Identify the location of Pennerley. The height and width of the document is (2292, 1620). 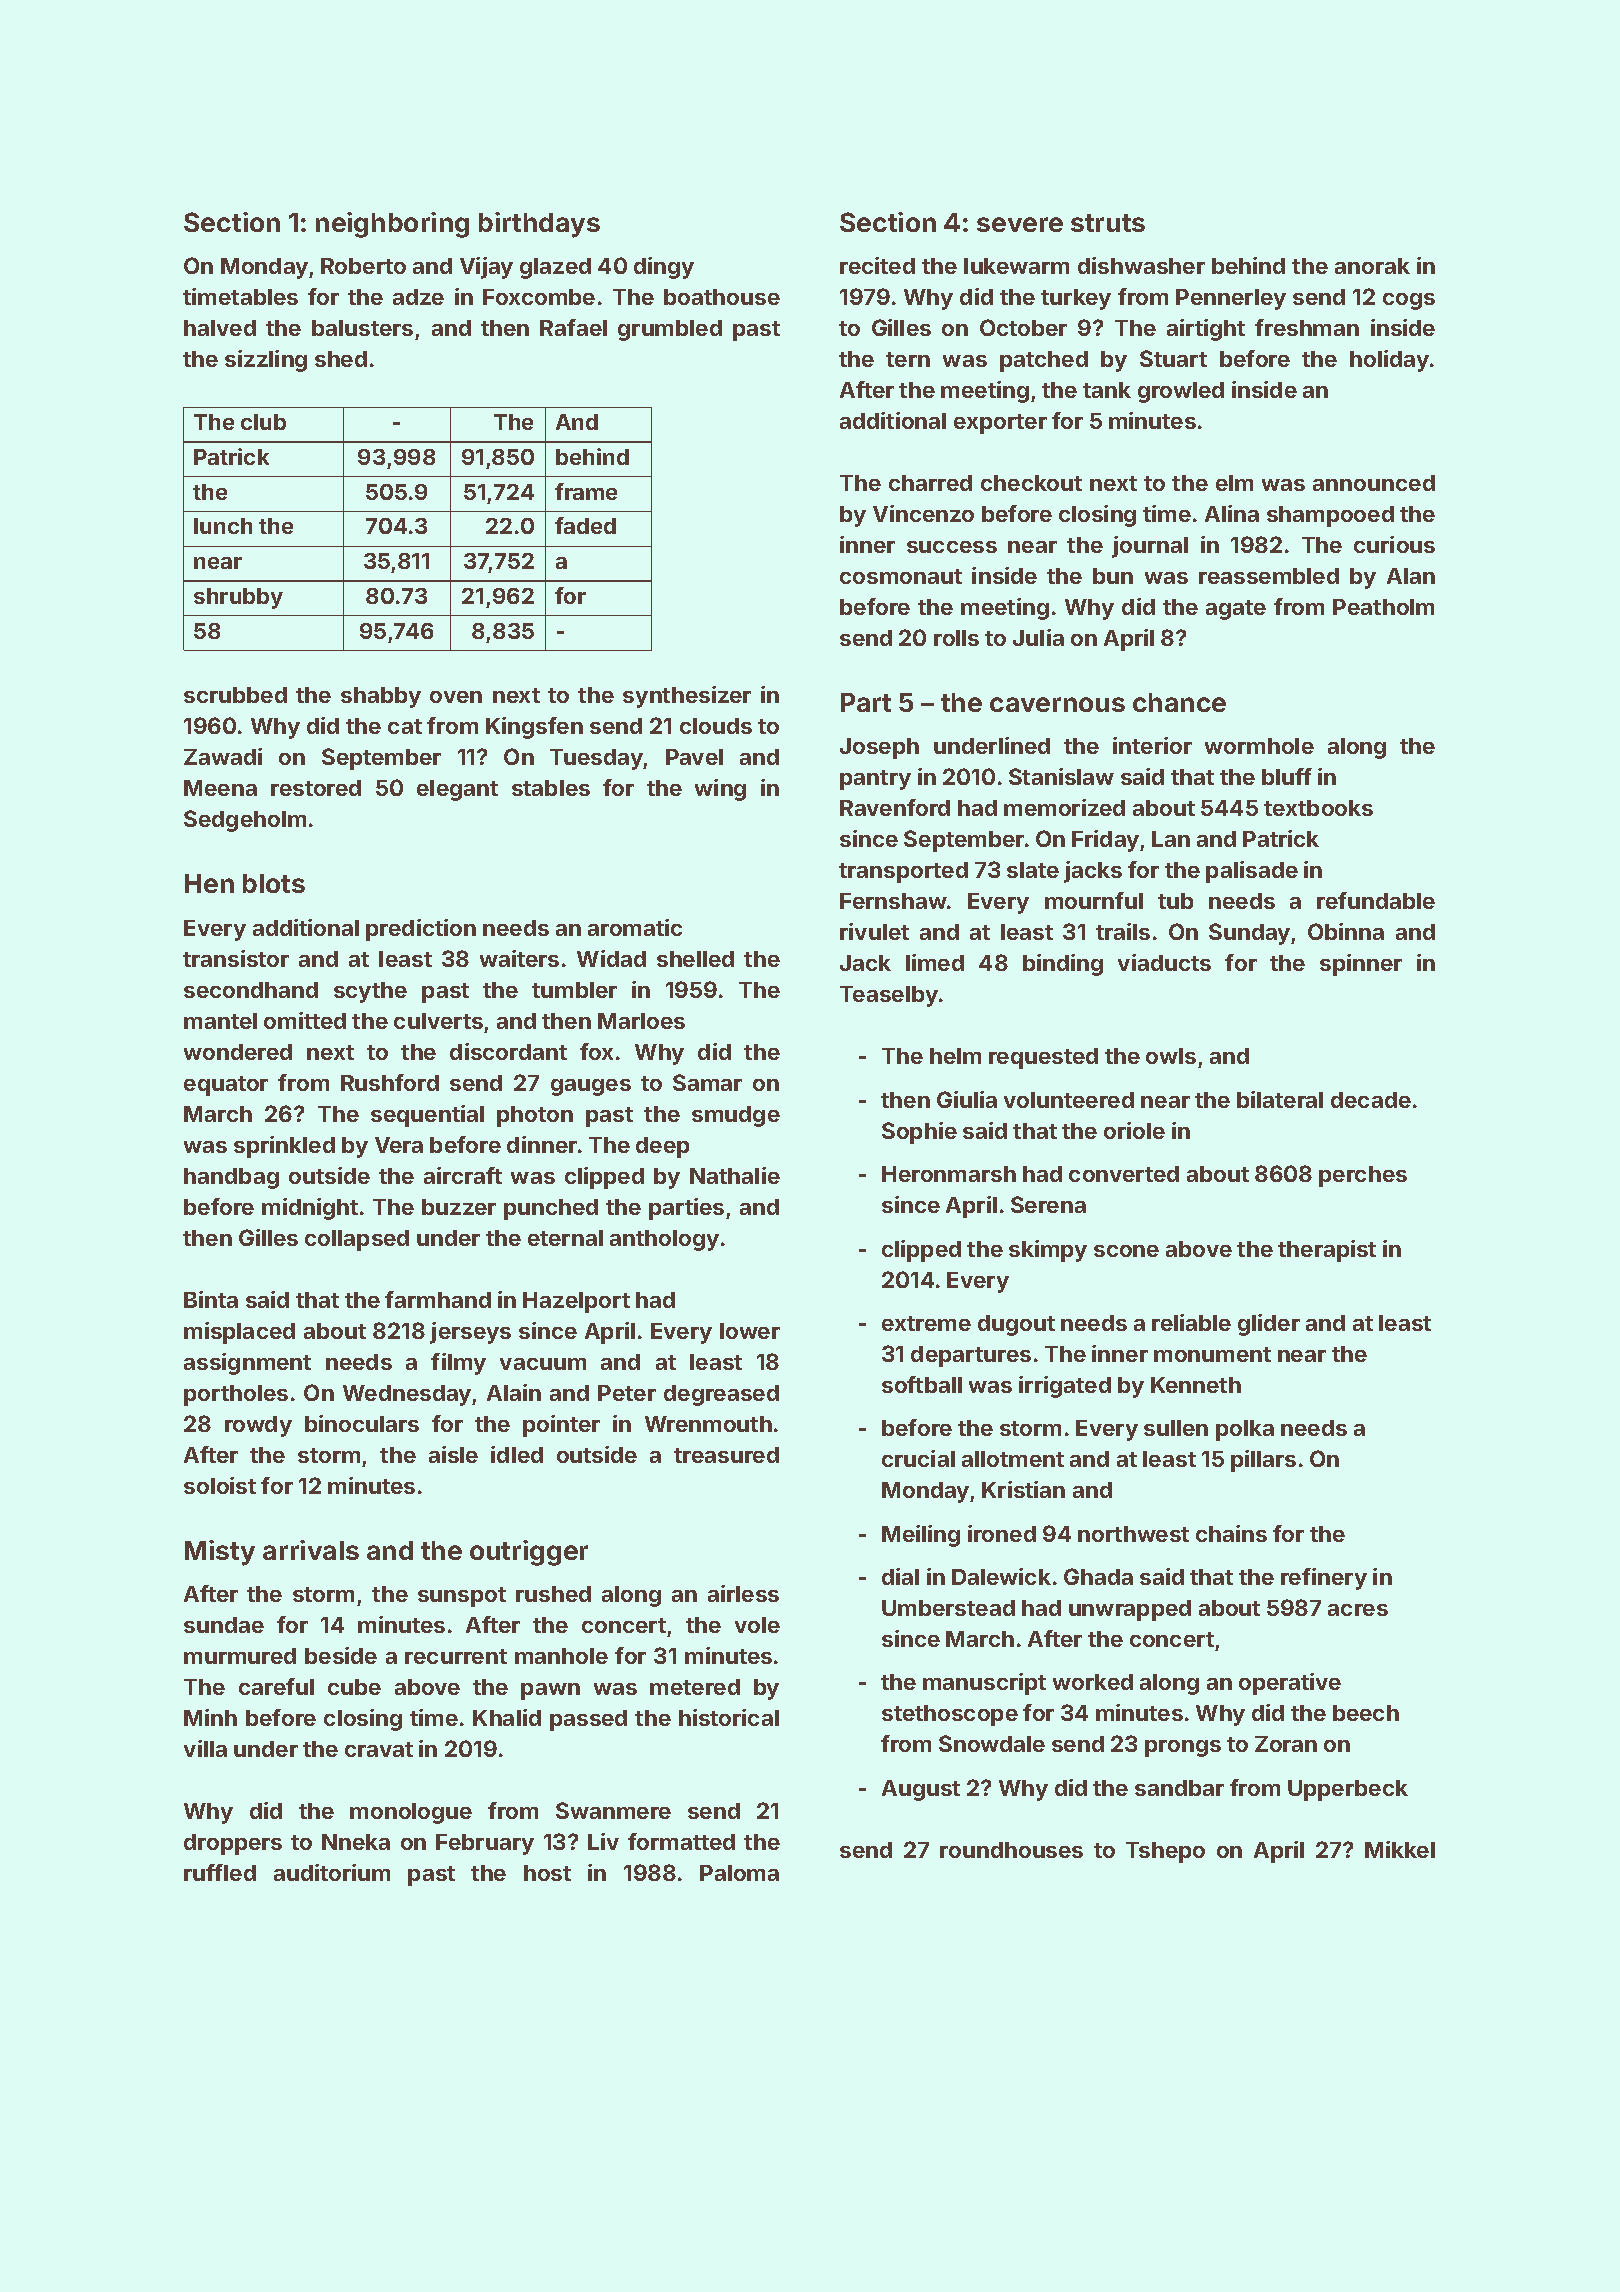
(1231, 299).
